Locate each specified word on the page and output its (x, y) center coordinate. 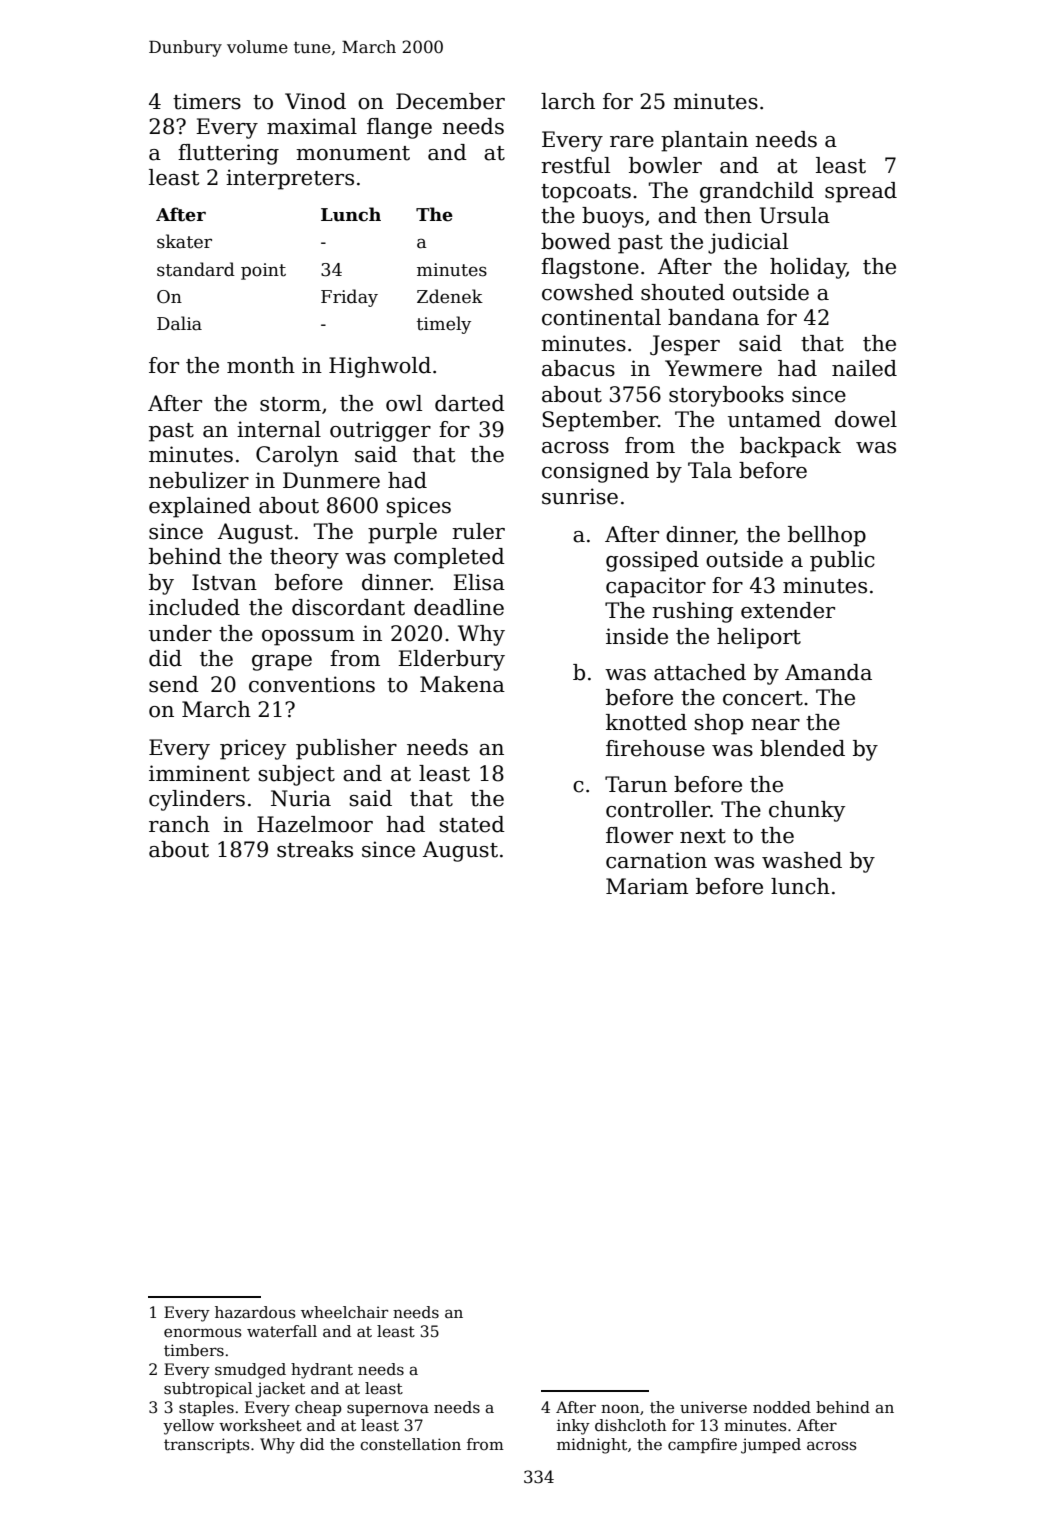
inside (637, 636)
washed (802, 860)
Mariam (647, 886)
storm (290, 404)
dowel (866, 419)
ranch (179, 824)
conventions (312, 684)
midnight (592, 1446)
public (842, 561)
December (450, 101)
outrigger (380, 431)
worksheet (260, 1425)
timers (207, 101)
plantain (704, 141)
